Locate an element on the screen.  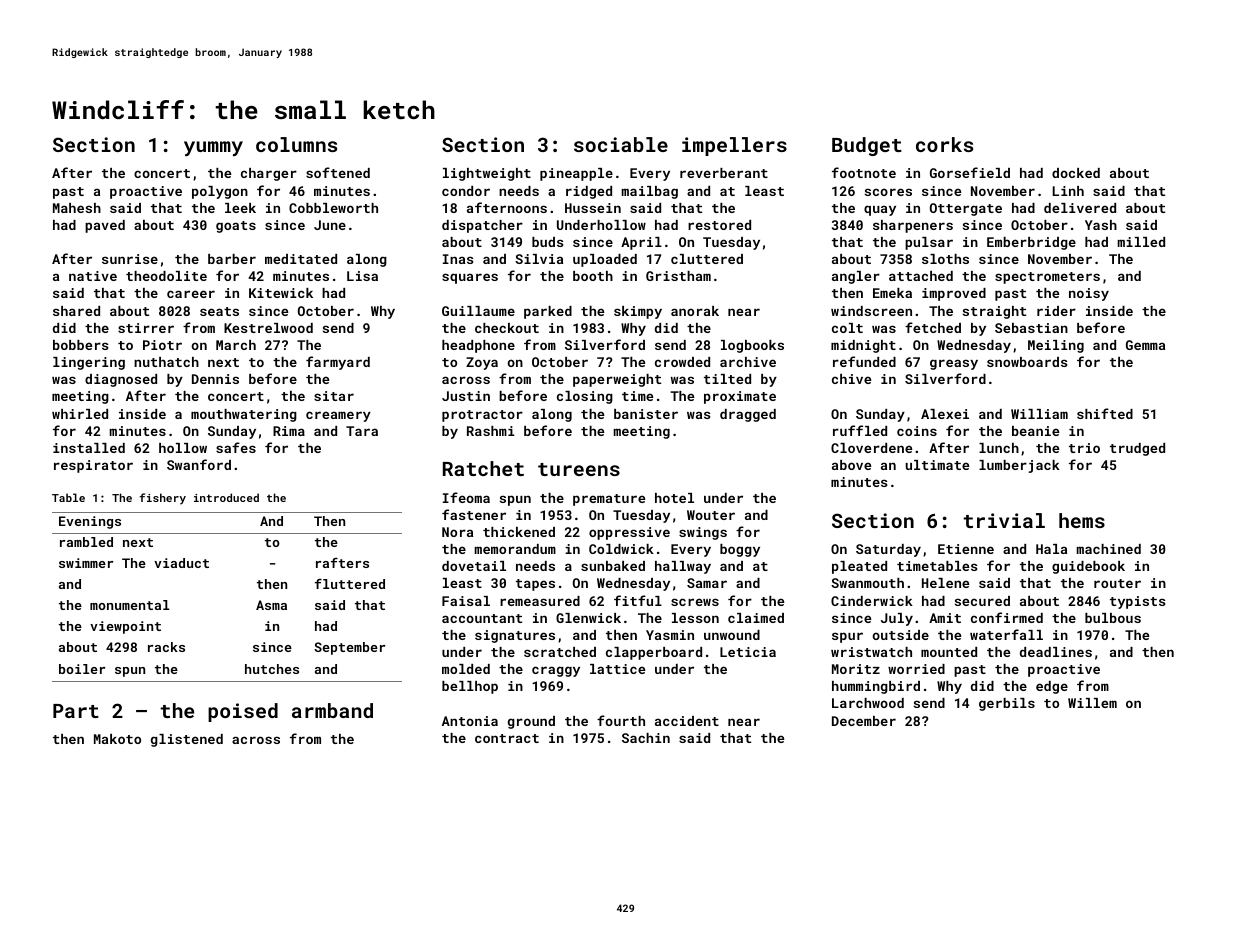
June is located at coordinates (330, 225).
